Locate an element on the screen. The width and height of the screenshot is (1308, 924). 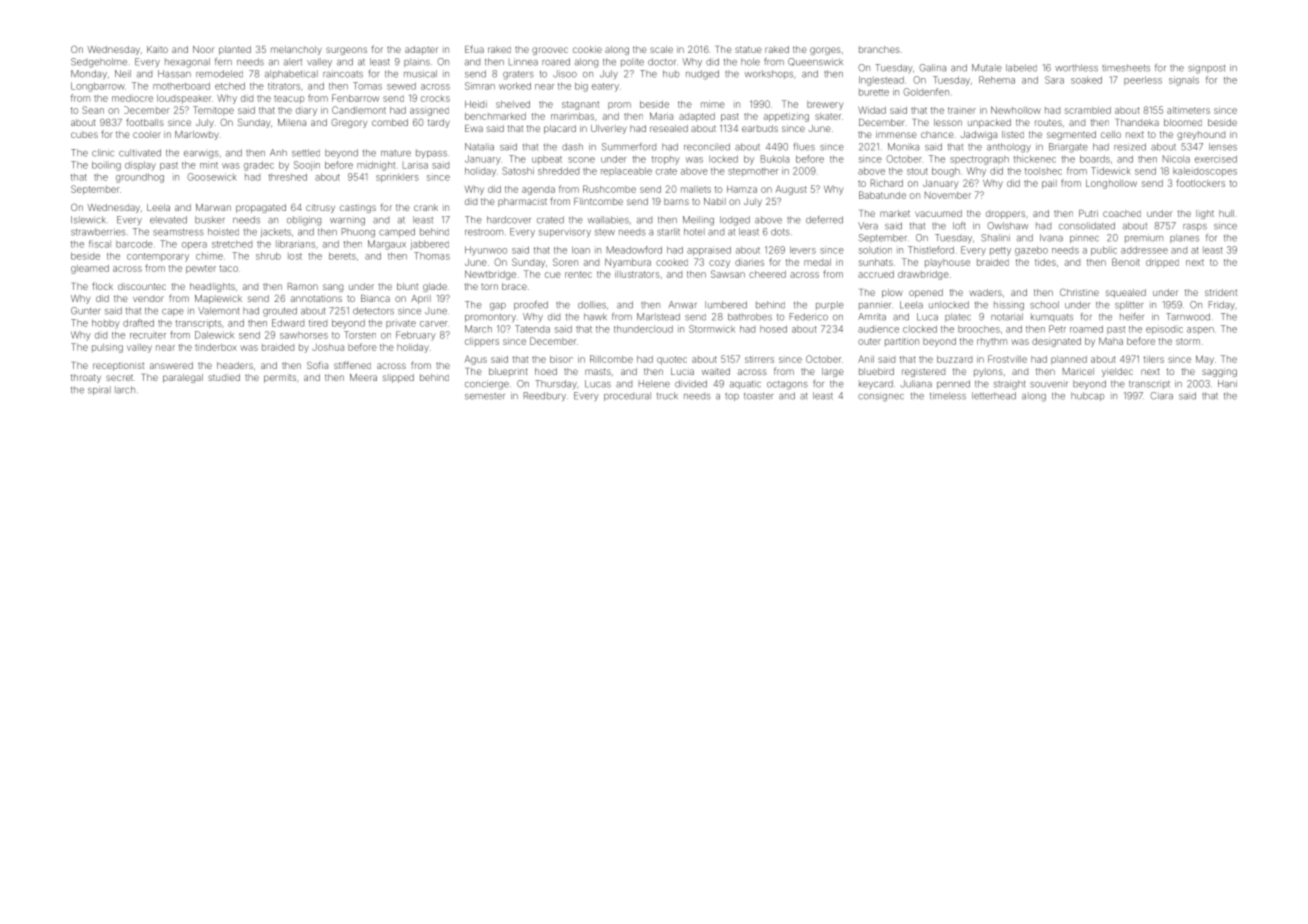
mime is located at coordinates (713, 104).
